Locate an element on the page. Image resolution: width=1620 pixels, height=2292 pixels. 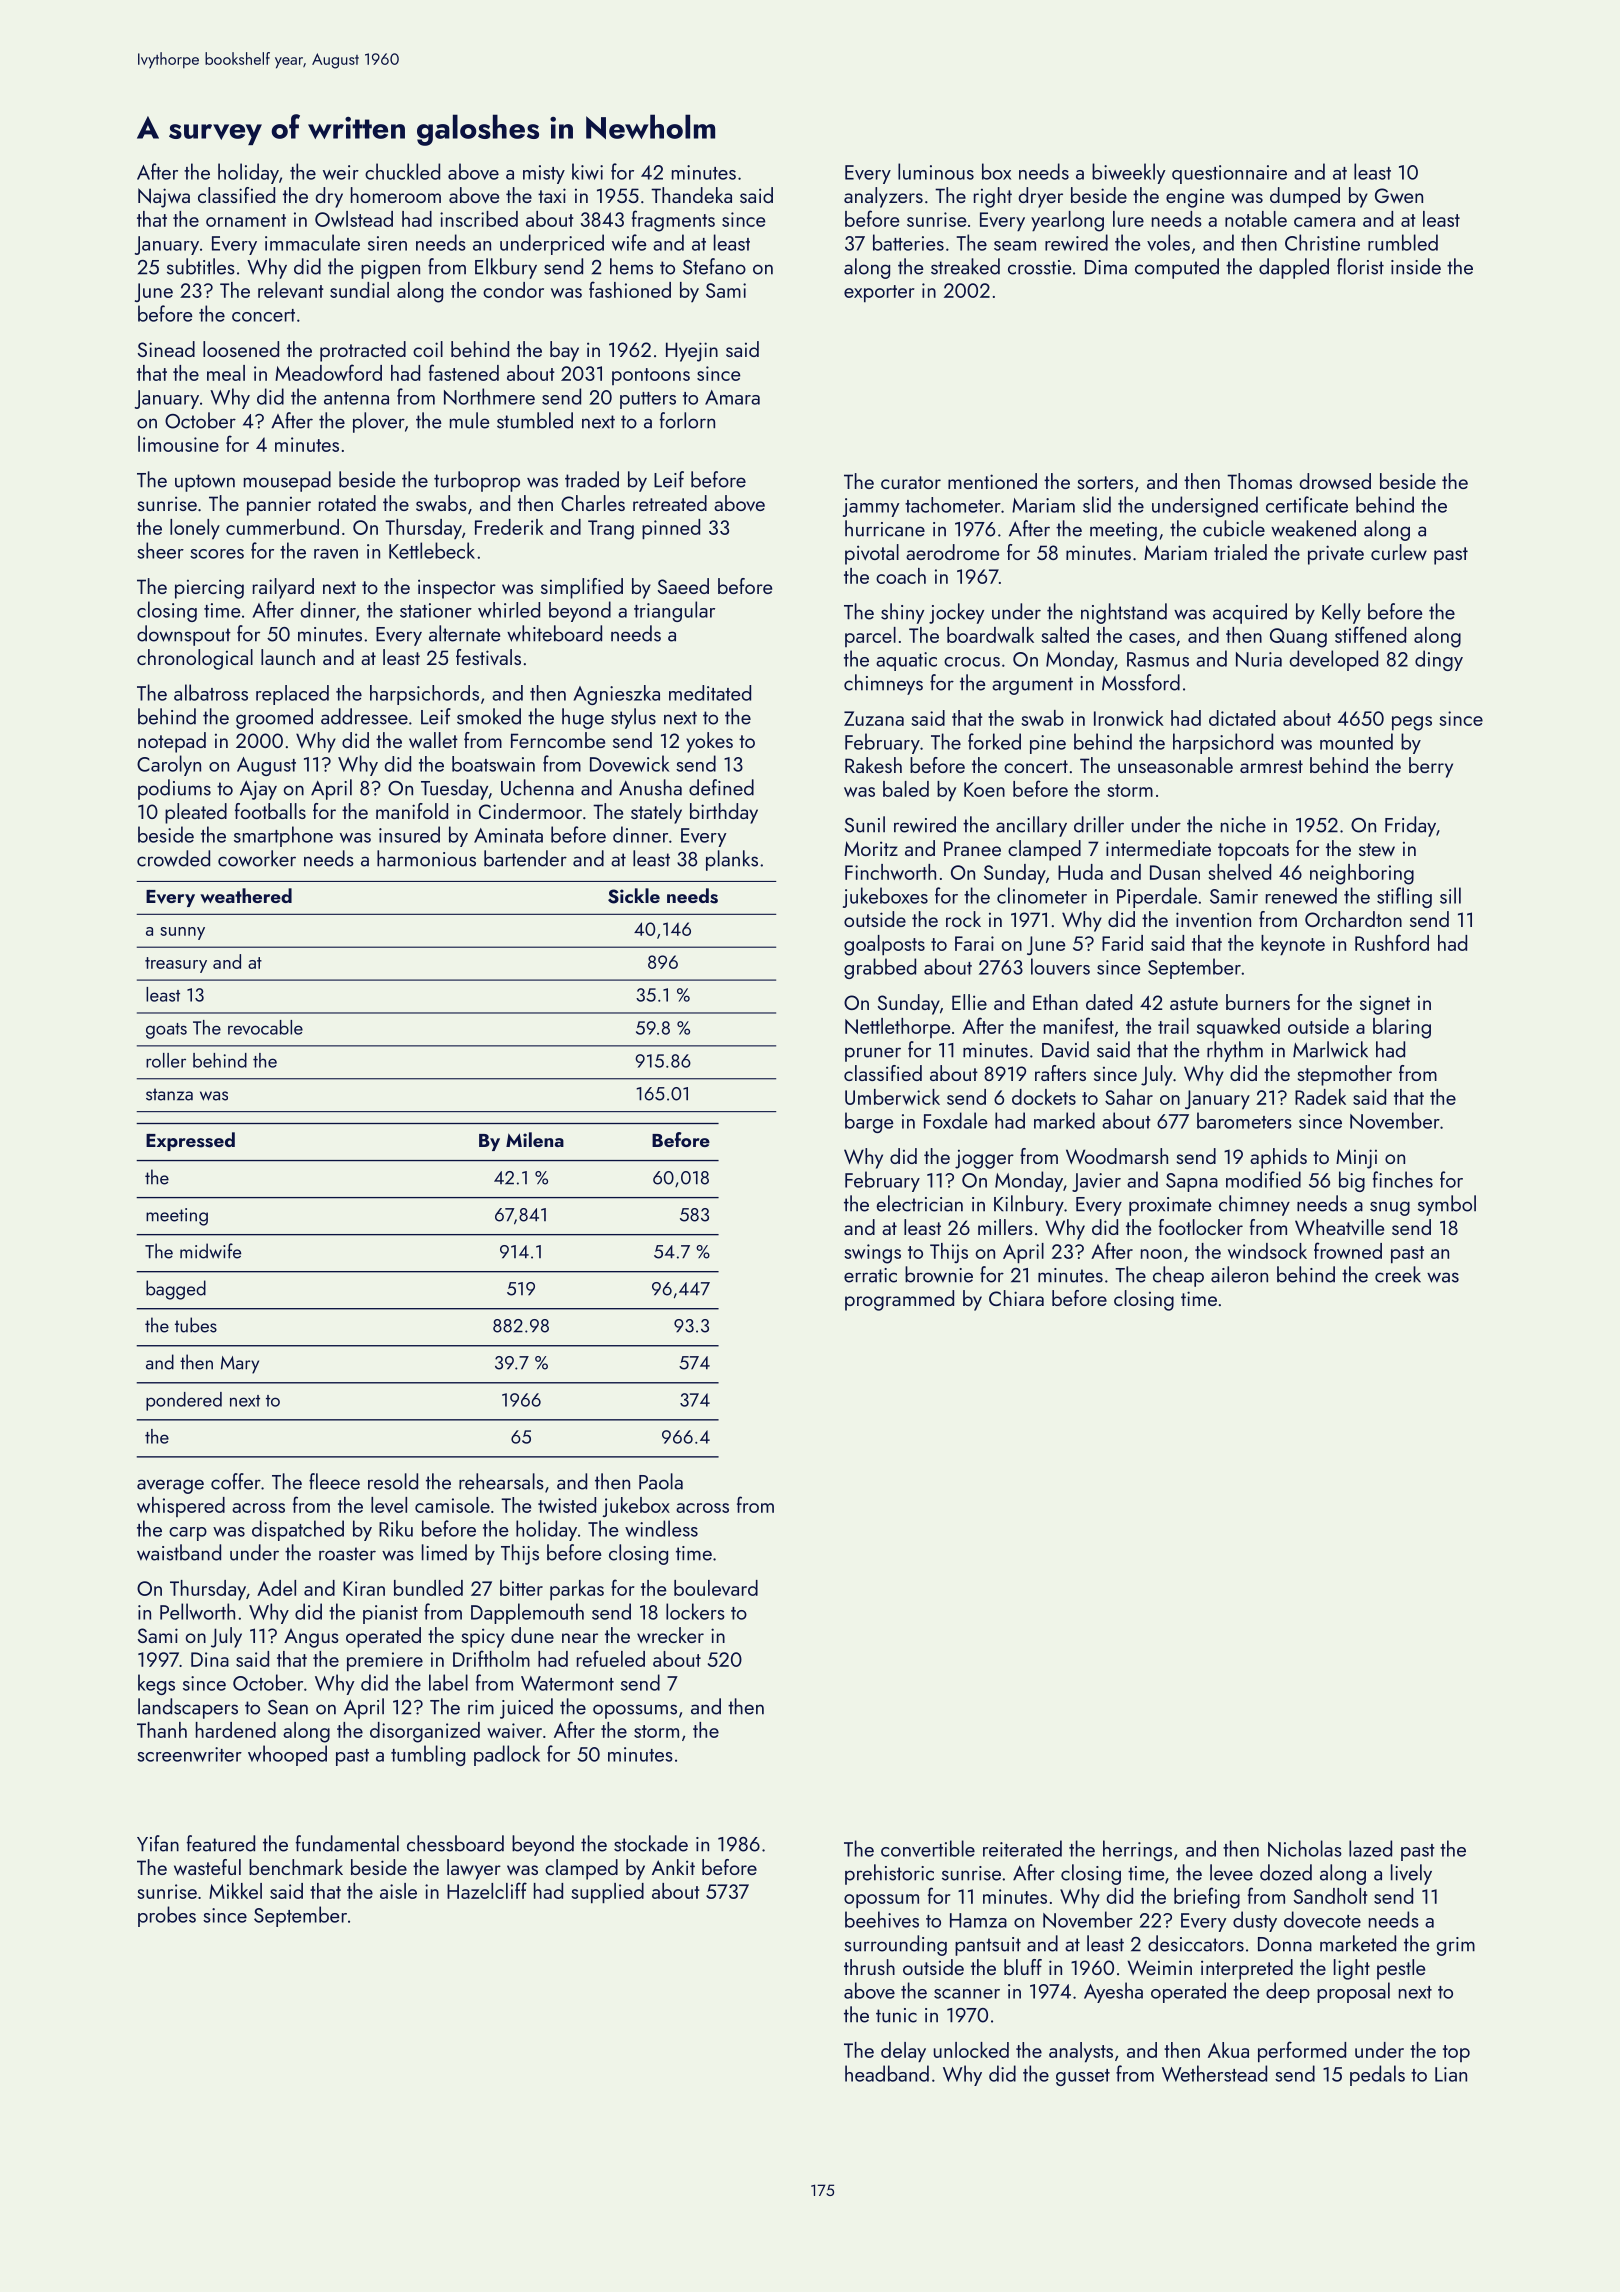
luminous is located at coordinates (936, 171).
